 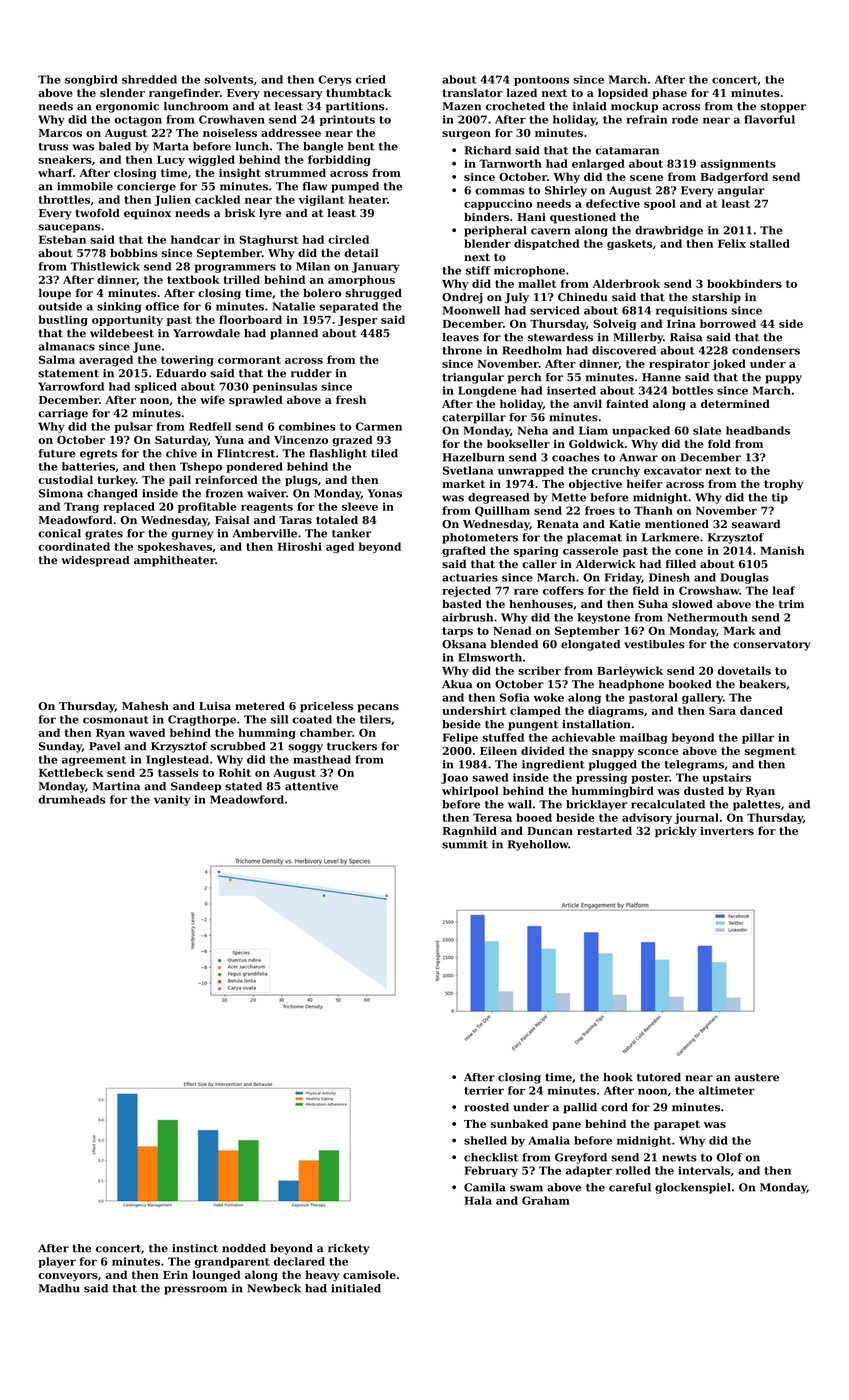 I want to click on pressroom, so click(x=195, y=1290).
